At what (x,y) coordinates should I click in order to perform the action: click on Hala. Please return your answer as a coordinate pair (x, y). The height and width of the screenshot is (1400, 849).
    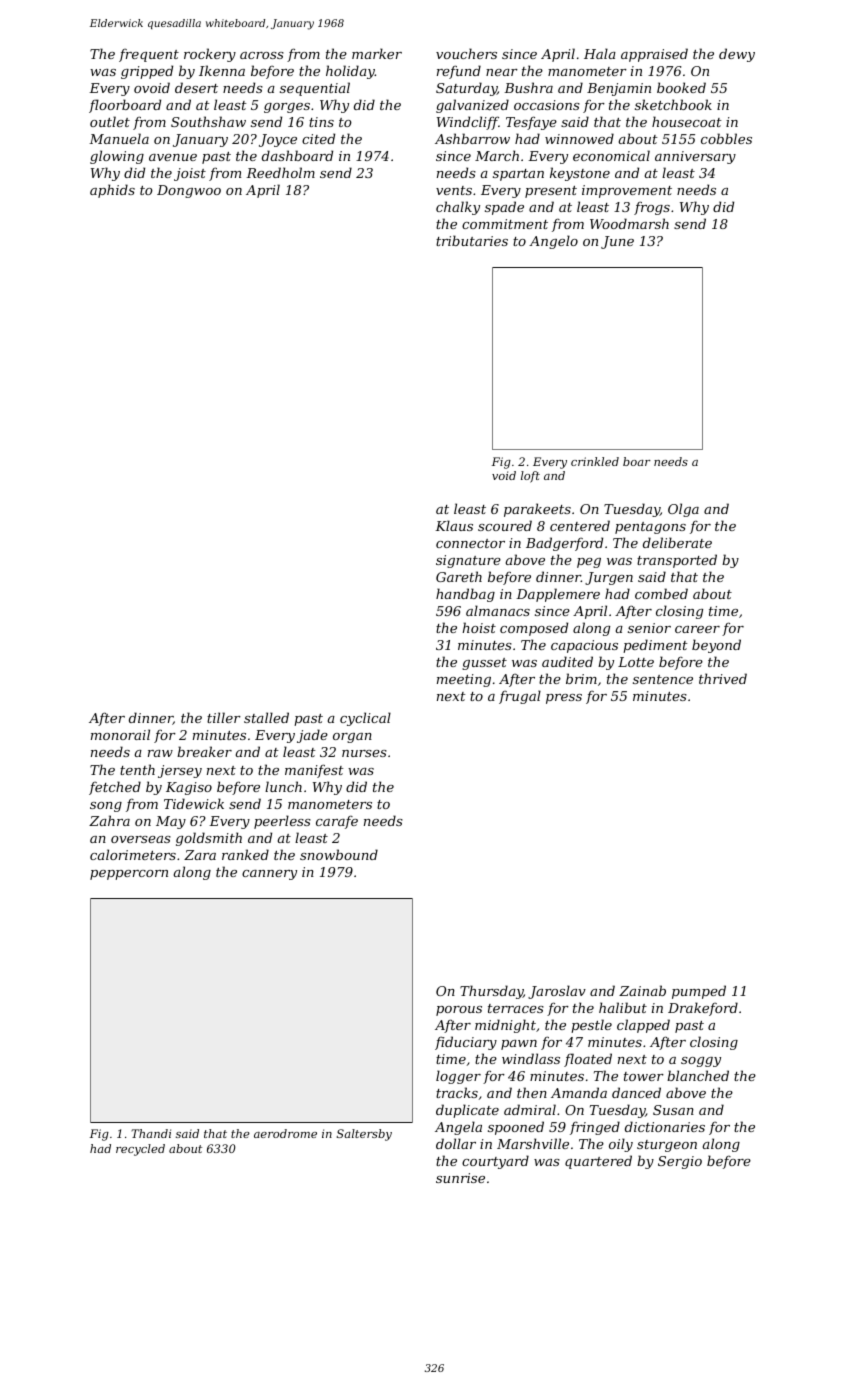
    Looking at the image, I should click on (600, 53).
